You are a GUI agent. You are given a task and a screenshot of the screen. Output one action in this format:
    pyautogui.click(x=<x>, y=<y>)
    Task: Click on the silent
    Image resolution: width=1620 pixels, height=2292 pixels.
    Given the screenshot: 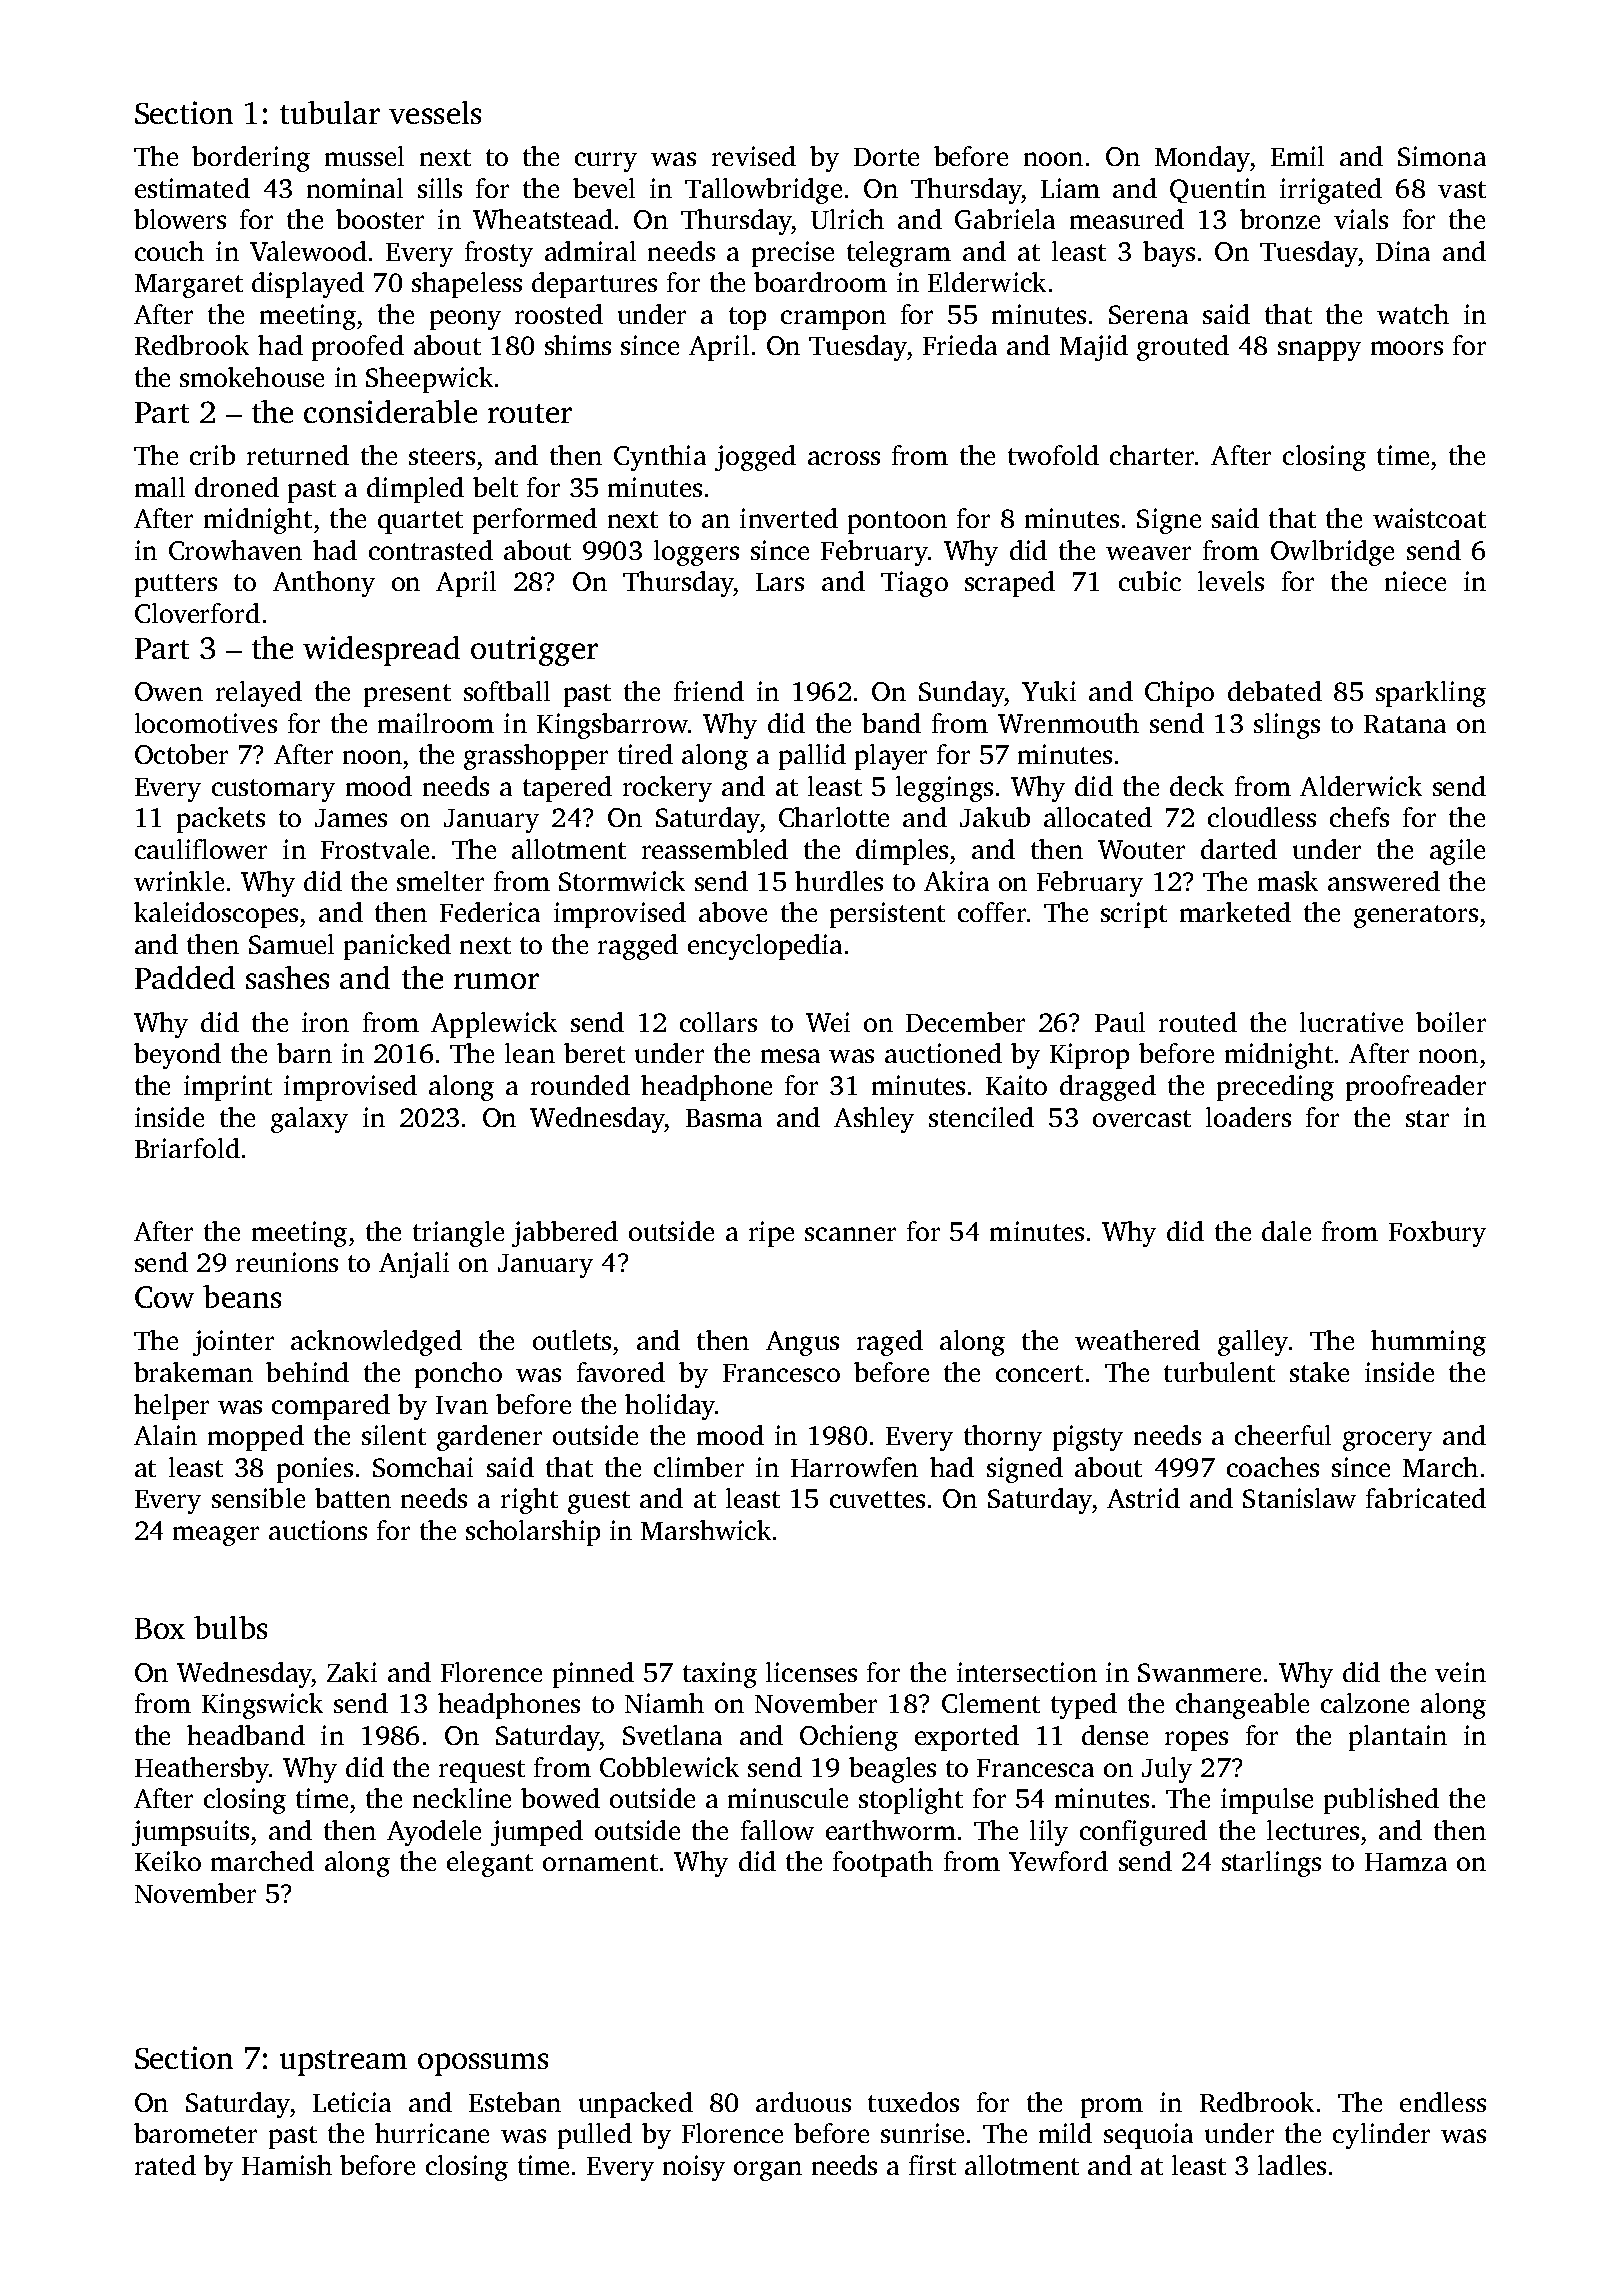 What is the action you would take?
    pyautogui.click(x=394, y=1435)
